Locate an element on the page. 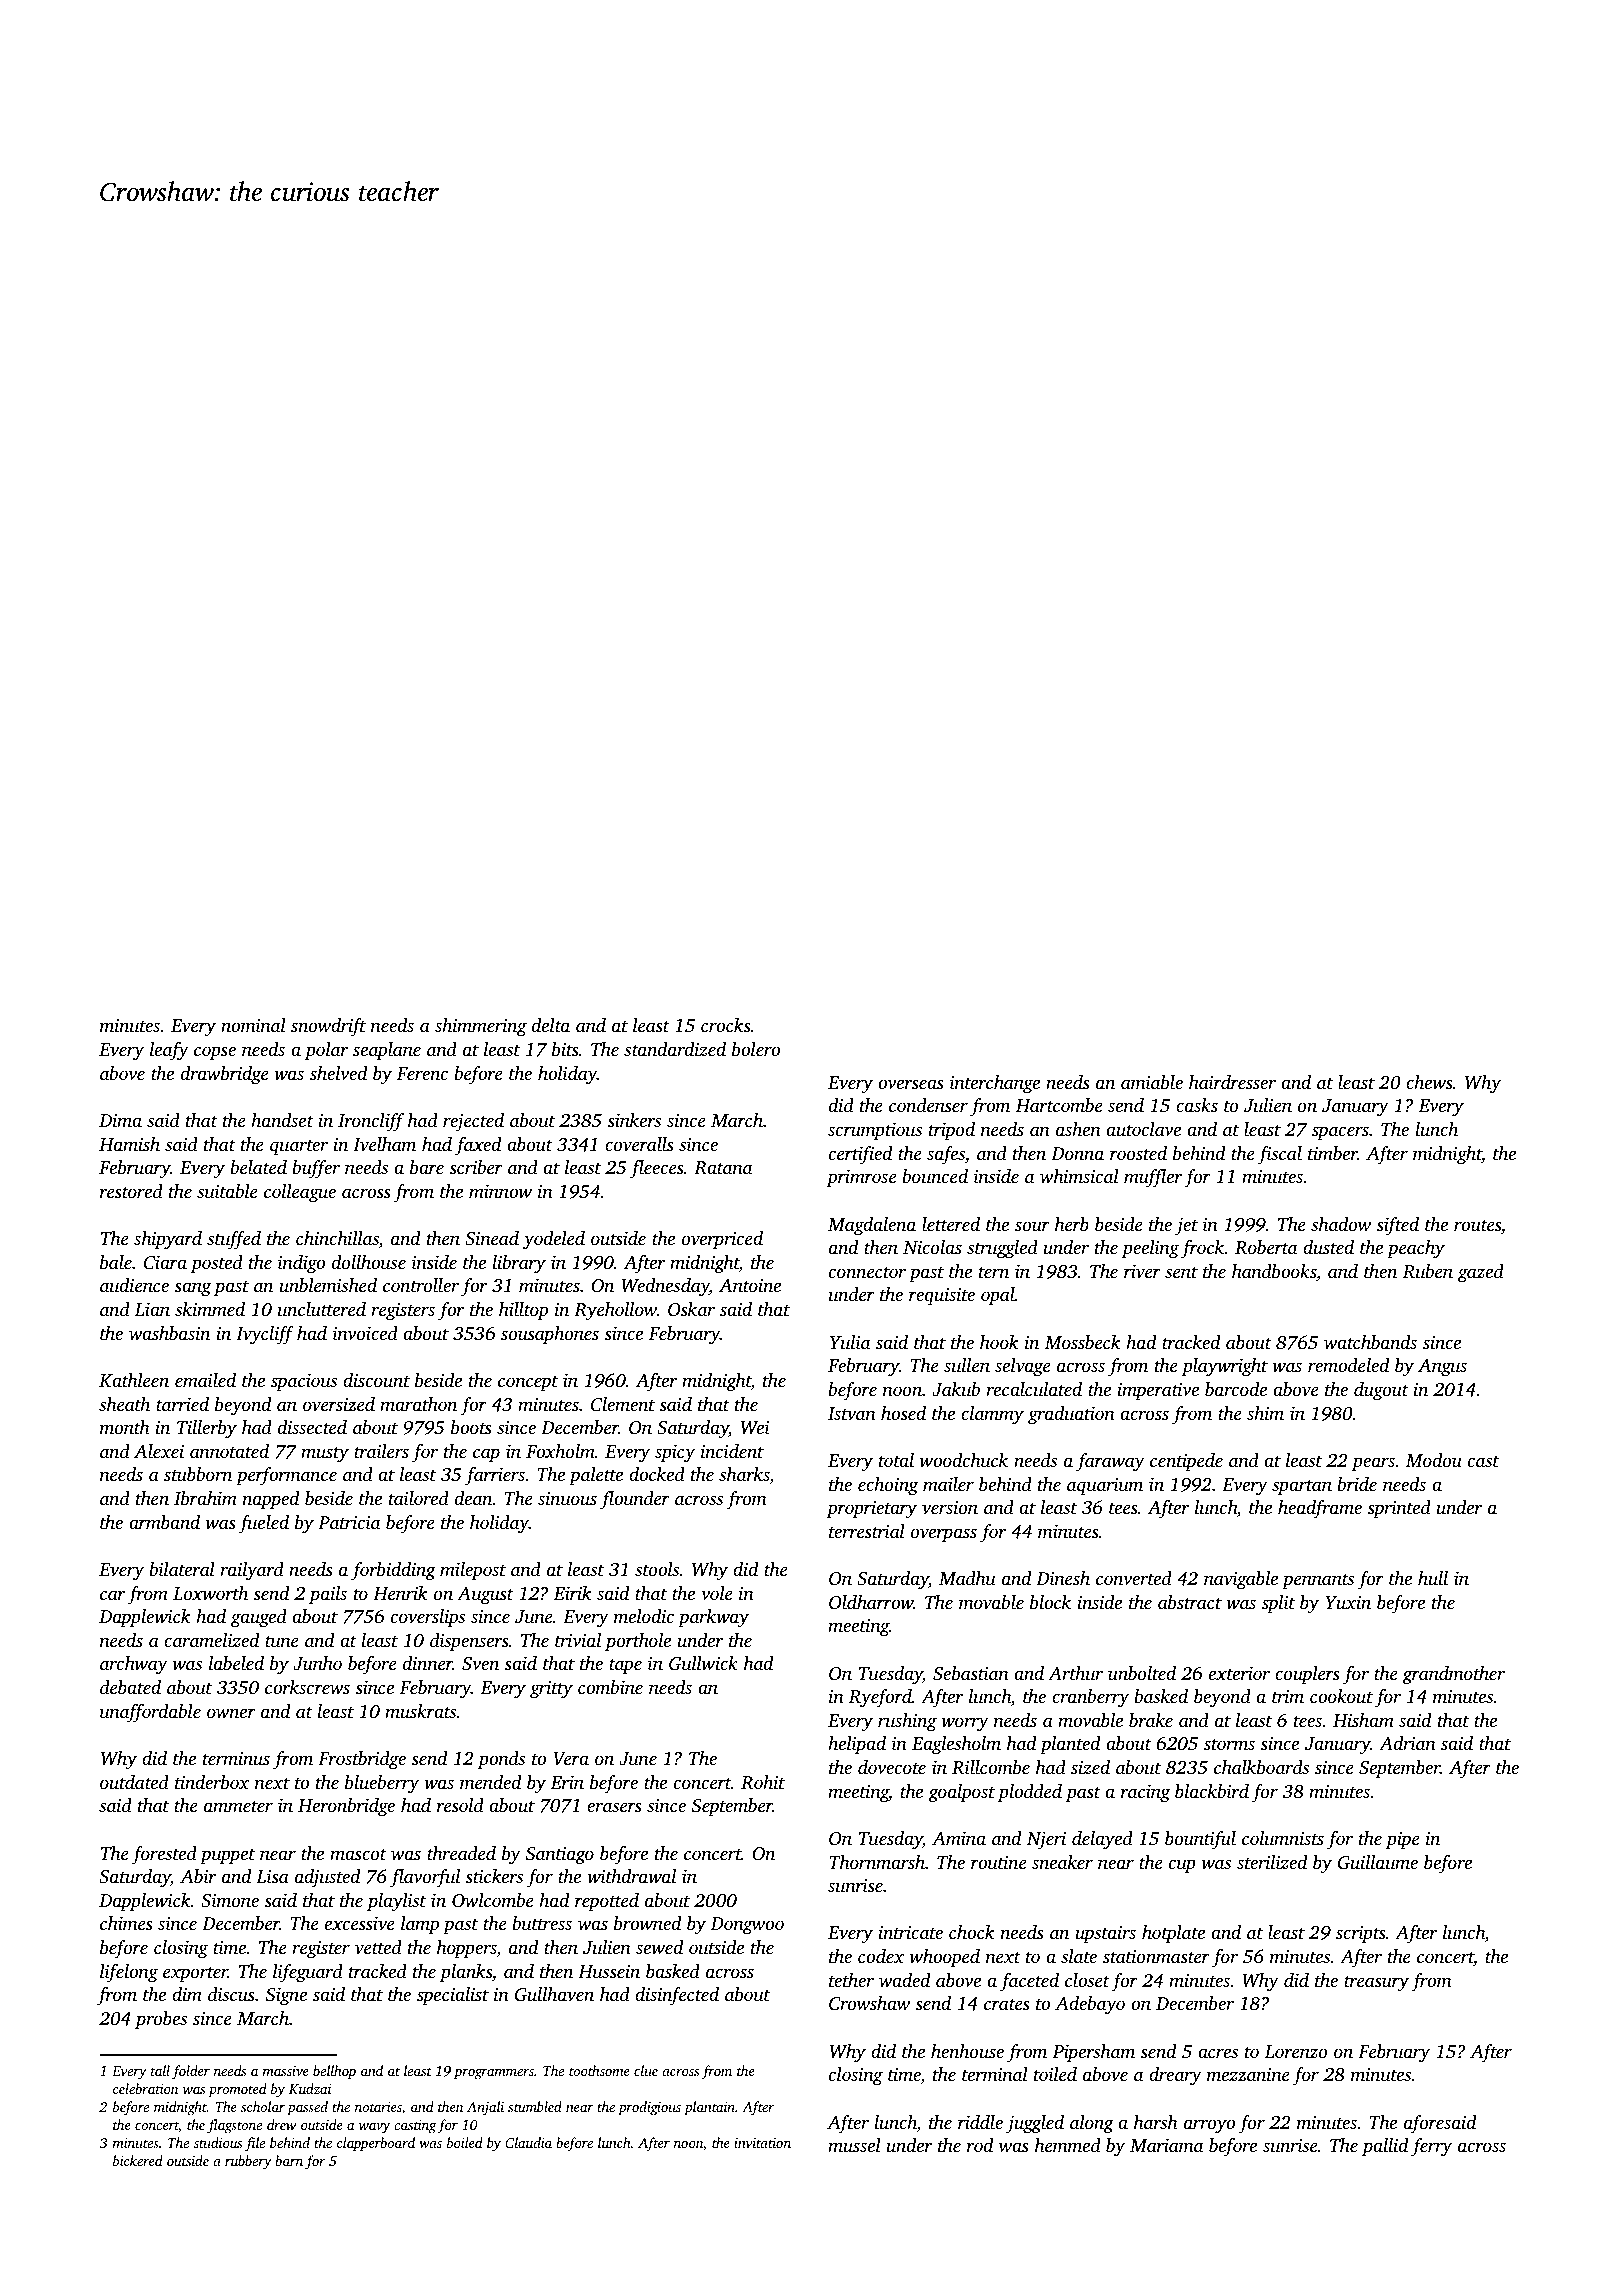 This page has height=2292, width=1620. hemmed is located at coordinates (1068, 2145).
